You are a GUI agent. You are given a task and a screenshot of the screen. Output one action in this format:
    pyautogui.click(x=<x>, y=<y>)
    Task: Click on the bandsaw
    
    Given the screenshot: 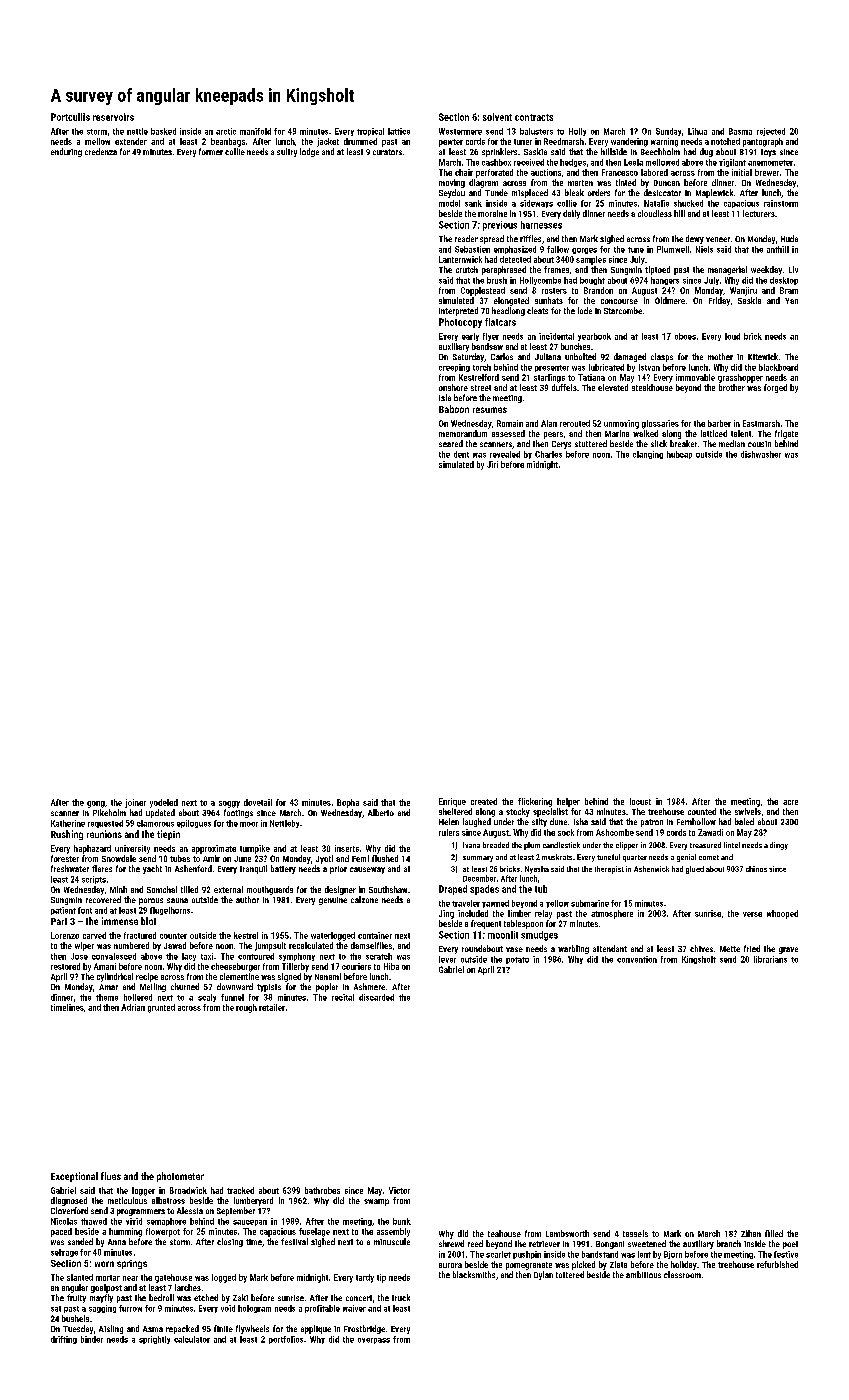 What is the action you would take?
    pyautogui.click(x=487, y=346)
